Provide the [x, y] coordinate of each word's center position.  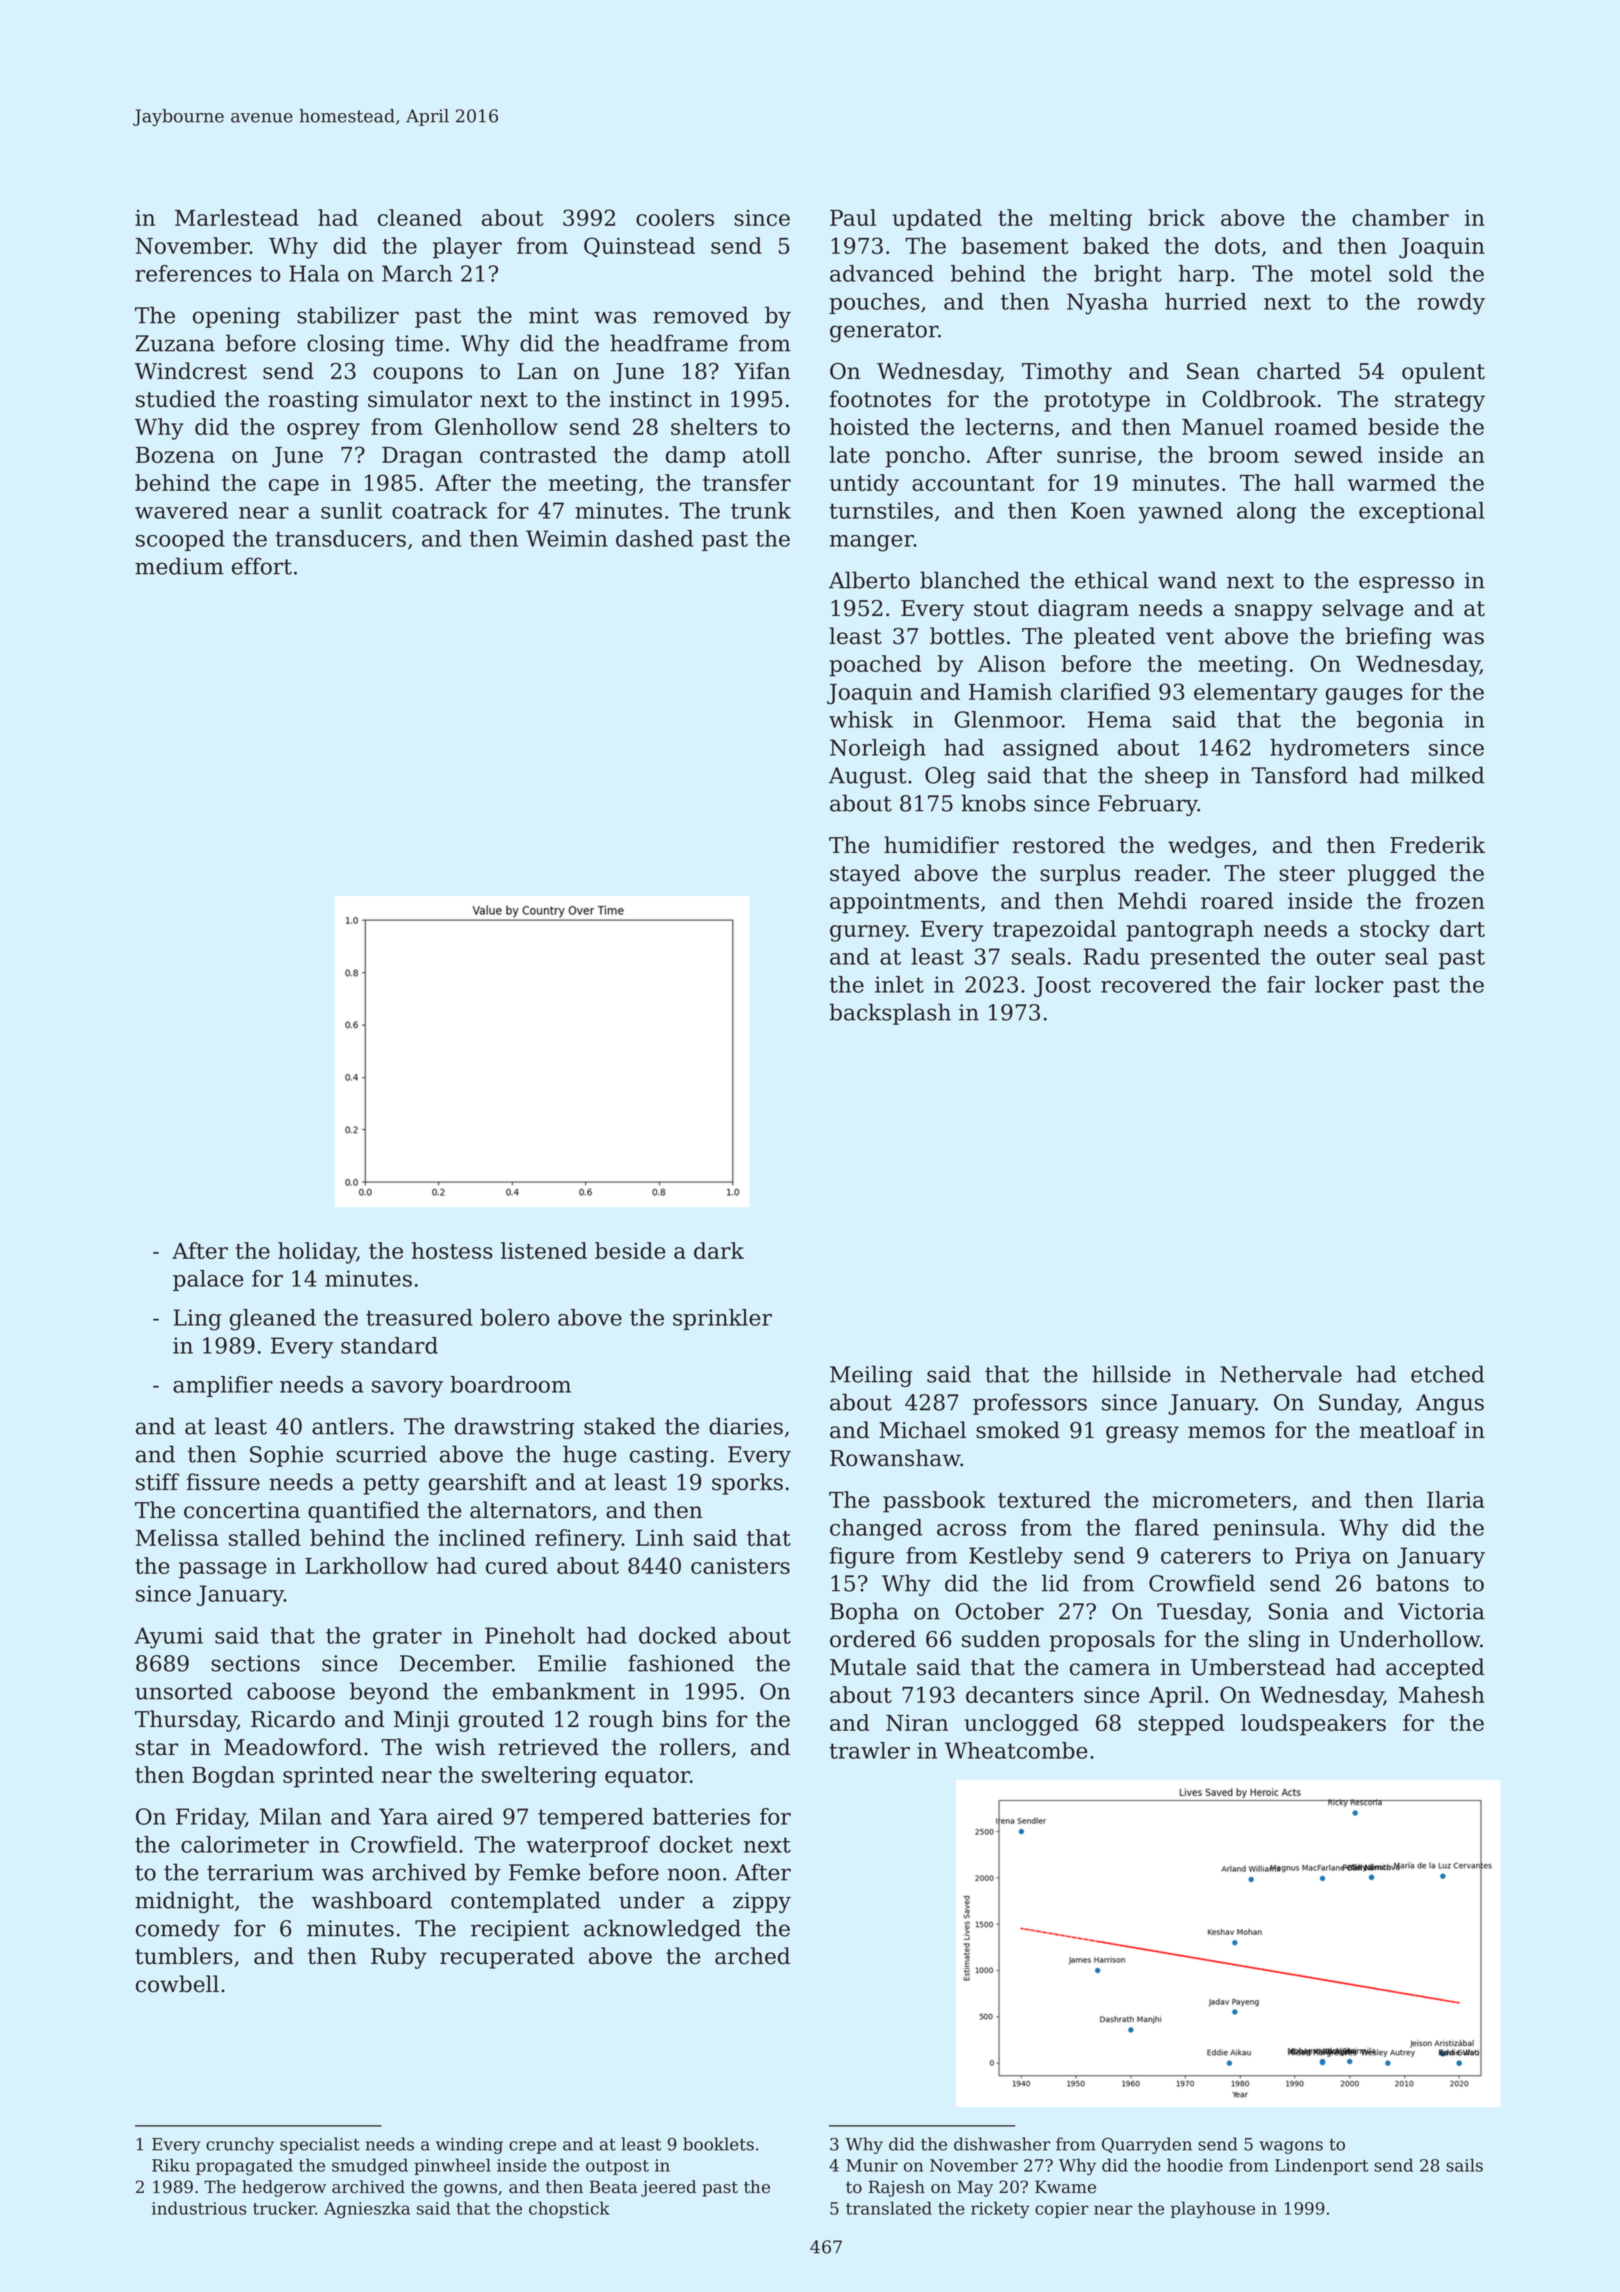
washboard [372, 1900]
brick [1176, 217]
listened [544, 1250]
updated [937, 220]
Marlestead [237, 217]
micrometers [1221, 1500]
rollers [695, 1747]
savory [407, 1389]
